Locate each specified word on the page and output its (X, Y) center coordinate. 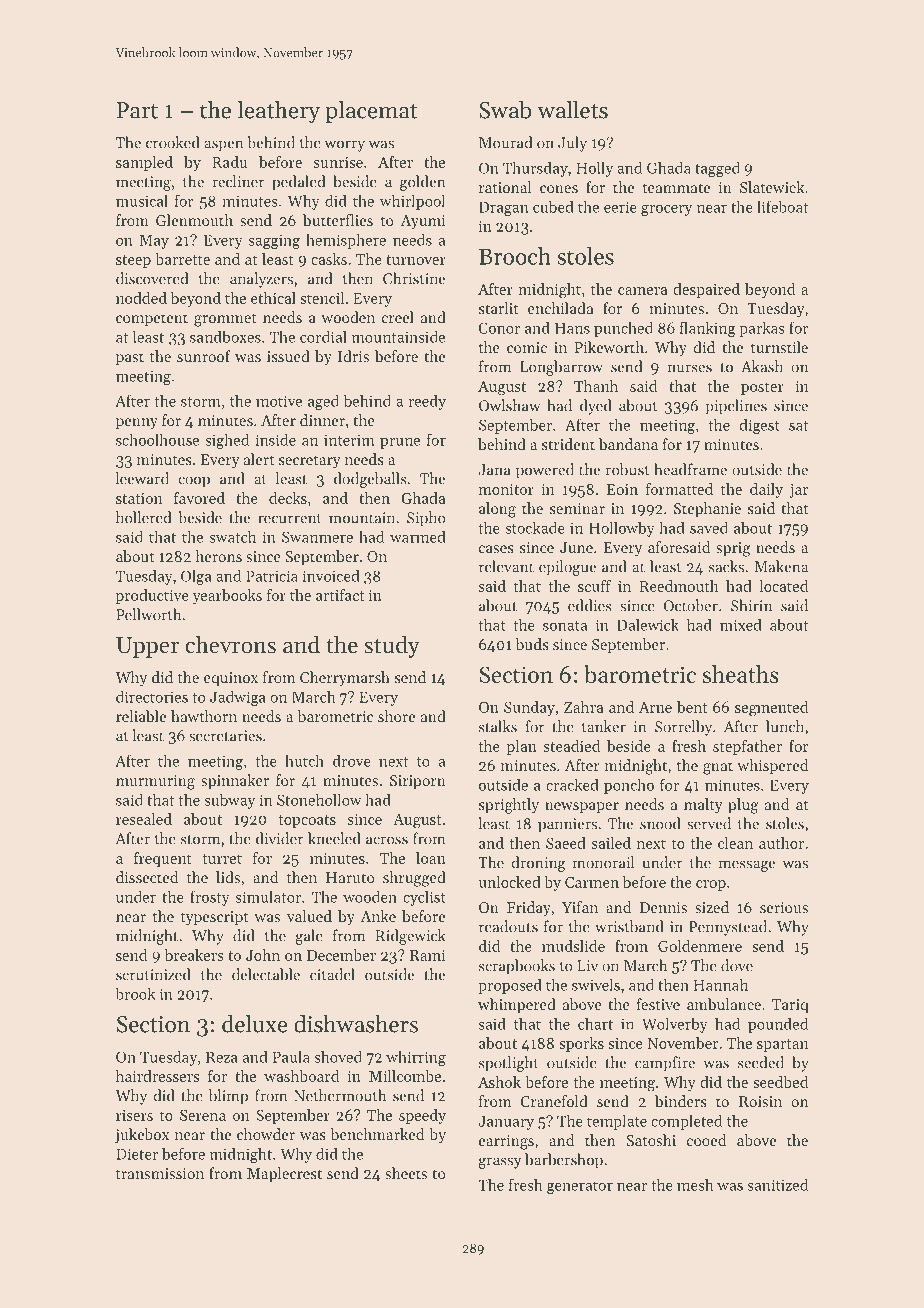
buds (532, 644)
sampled (144, 163)
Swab (505, 110)
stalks (498, 726)
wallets (572, 110)
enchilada (561, 308)
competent (152, 319)
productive (152, 596)
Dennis (663, 907)
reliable (141, 716)
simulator (268, 897)
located (783, 586)
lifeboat (782, 206)
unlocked (510, 882)
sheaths (741, 674)
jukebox (142, 1136)
